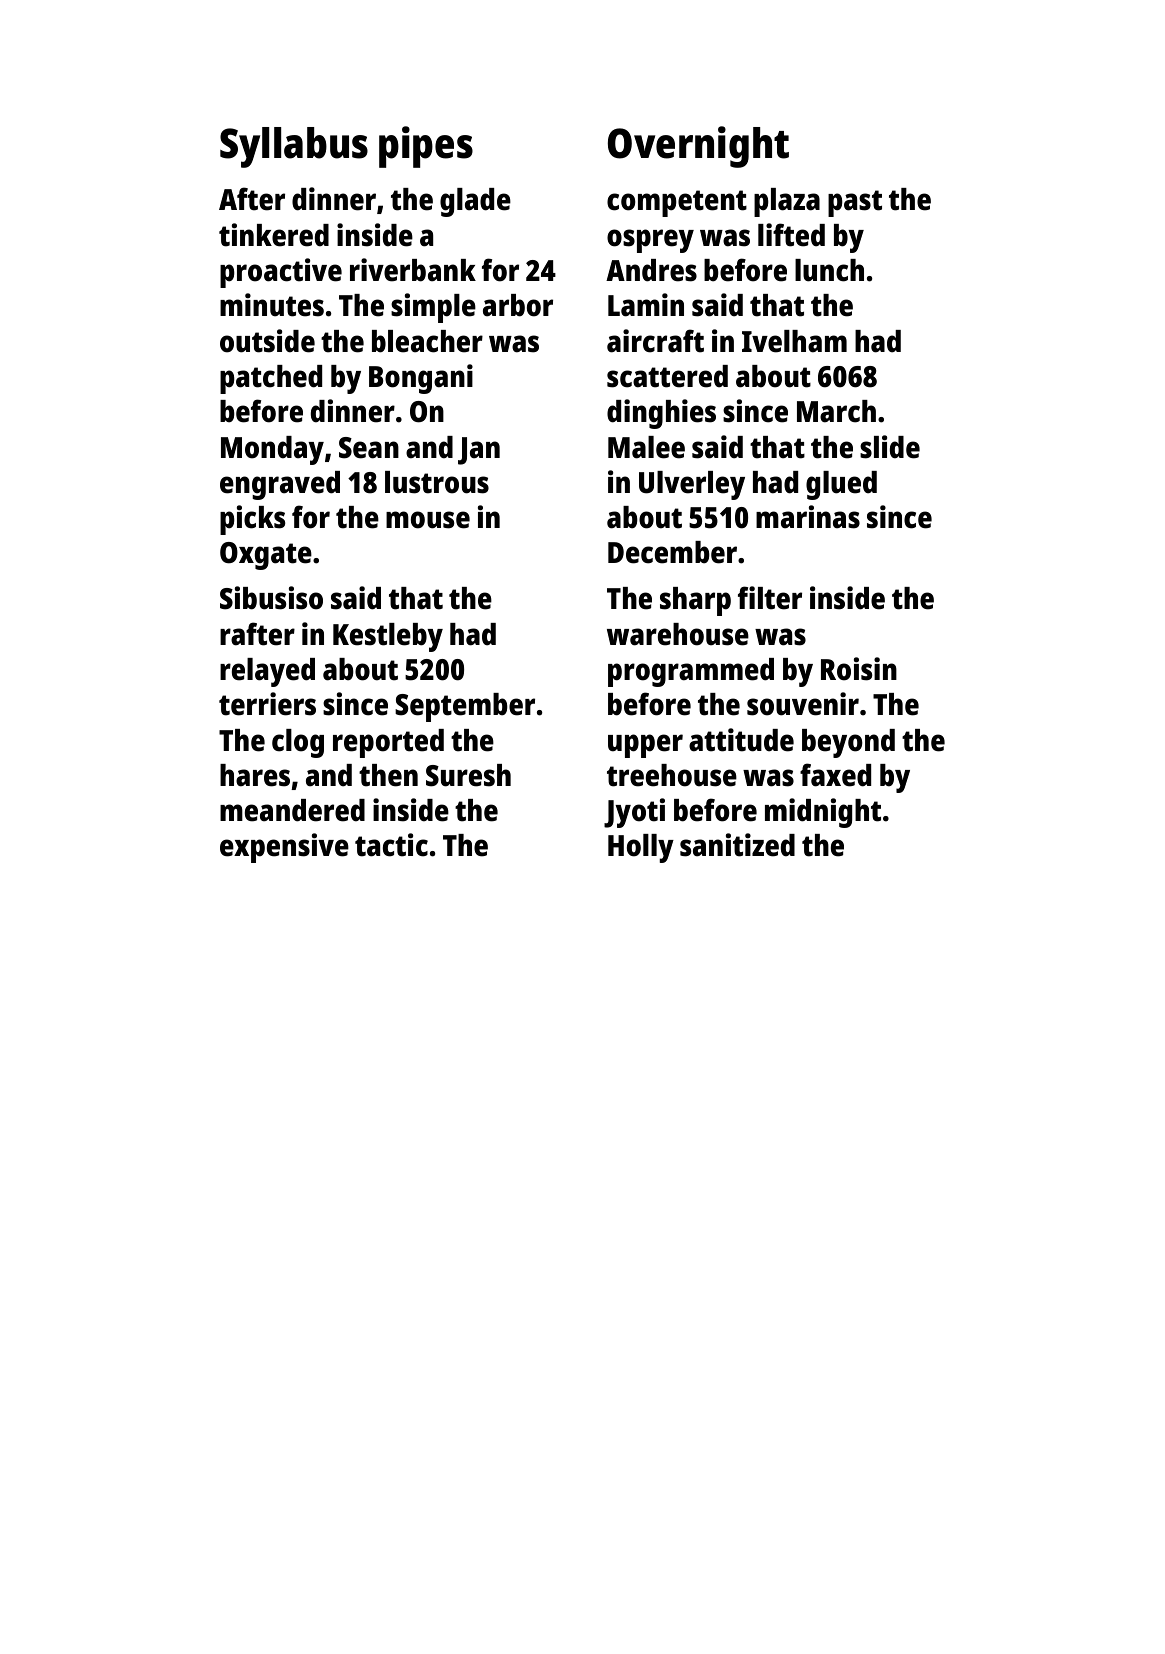 This page has width=1165, height=1654. What do you see at coordinates (829, 270) in the page?
I see `lunch` at bounding box center [829, 270].
